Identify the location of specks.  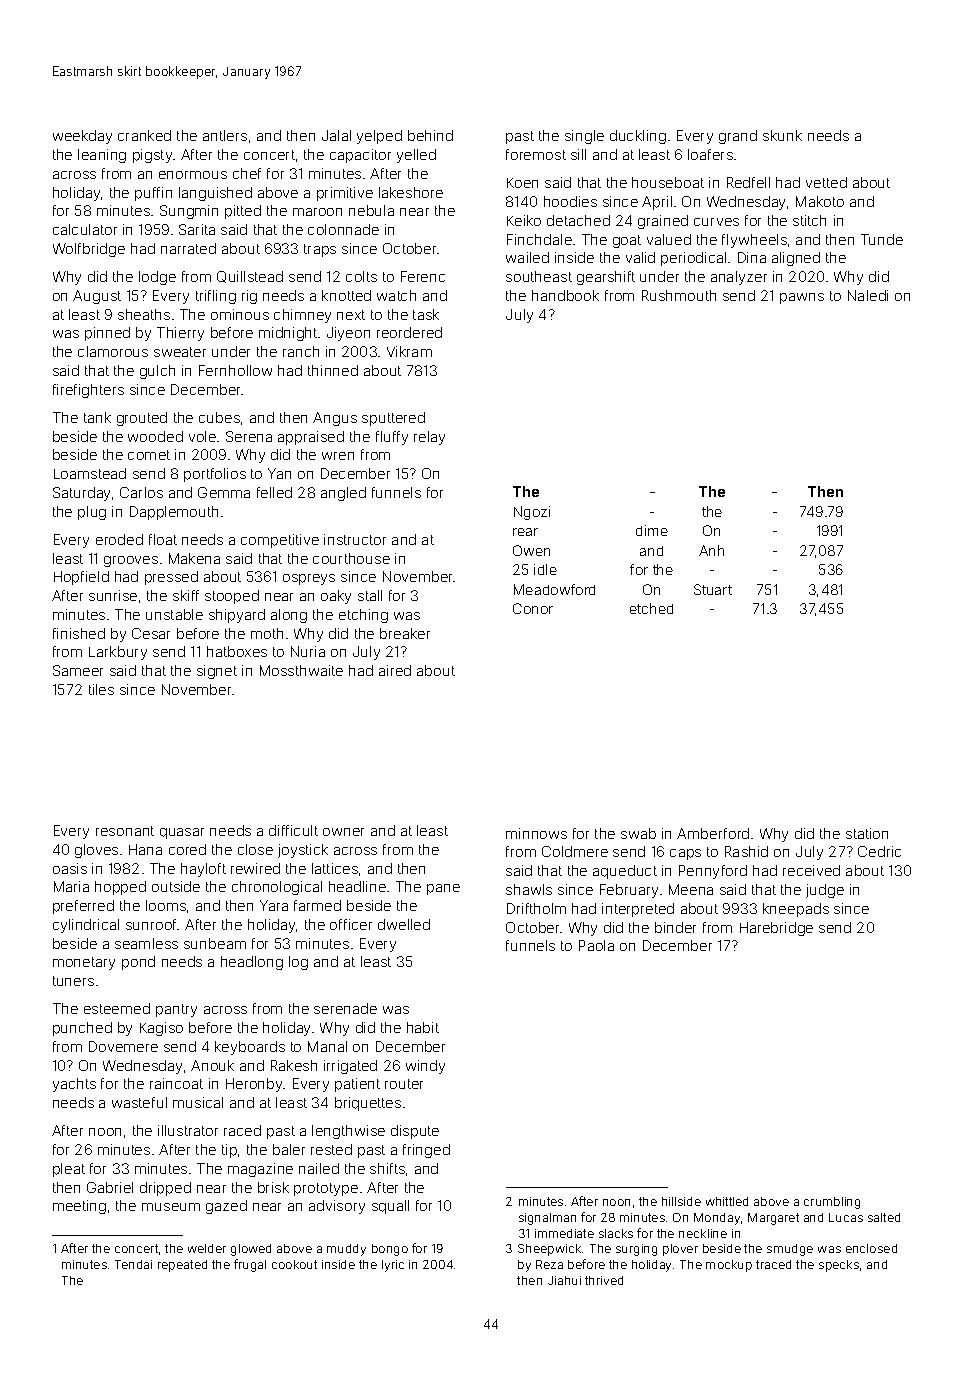
(839, 1266).
